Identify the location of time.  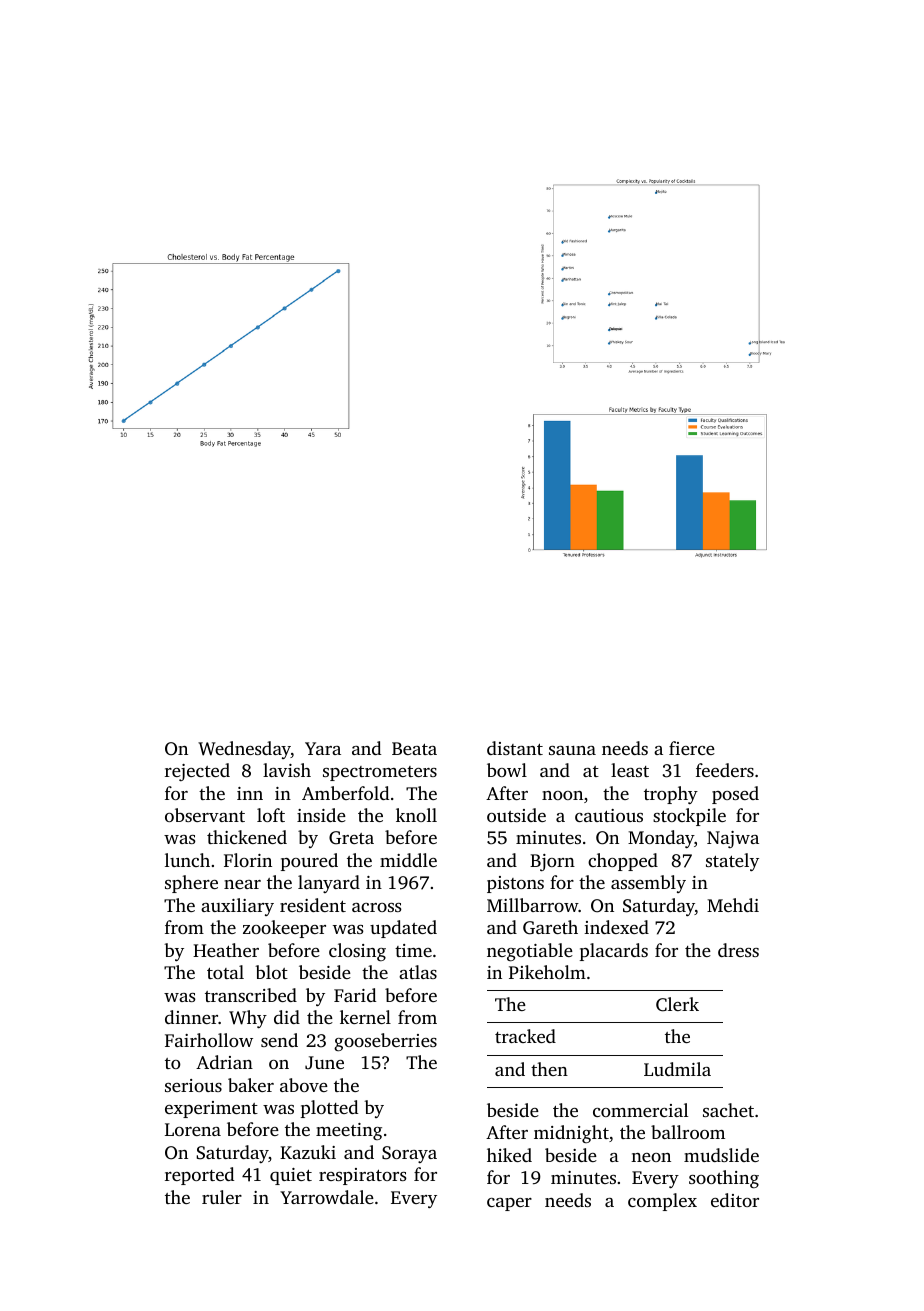
(413, 950).
